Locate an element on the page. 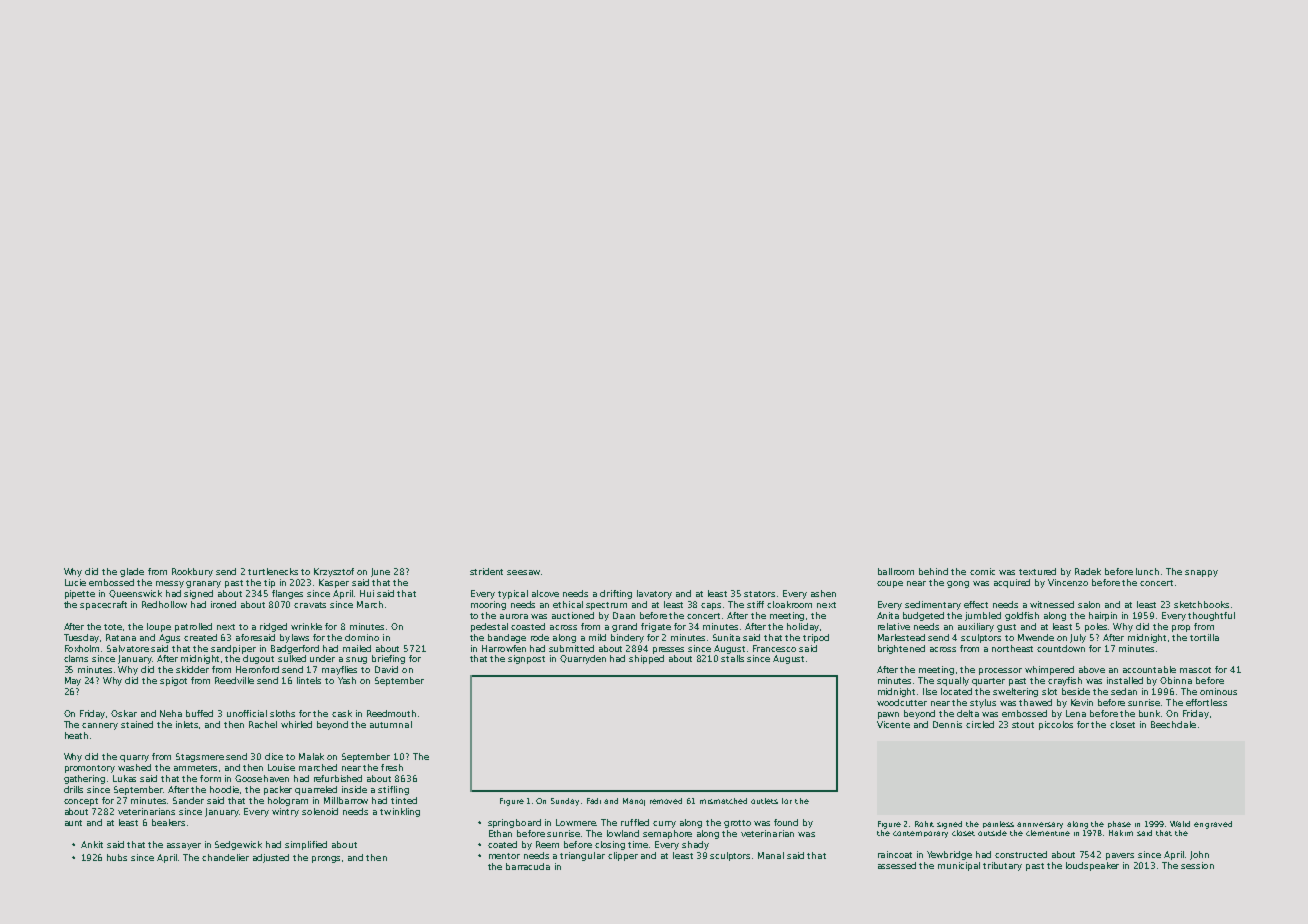 This document has width=1308, height=924. concept is located at coordinates (81, 802).
